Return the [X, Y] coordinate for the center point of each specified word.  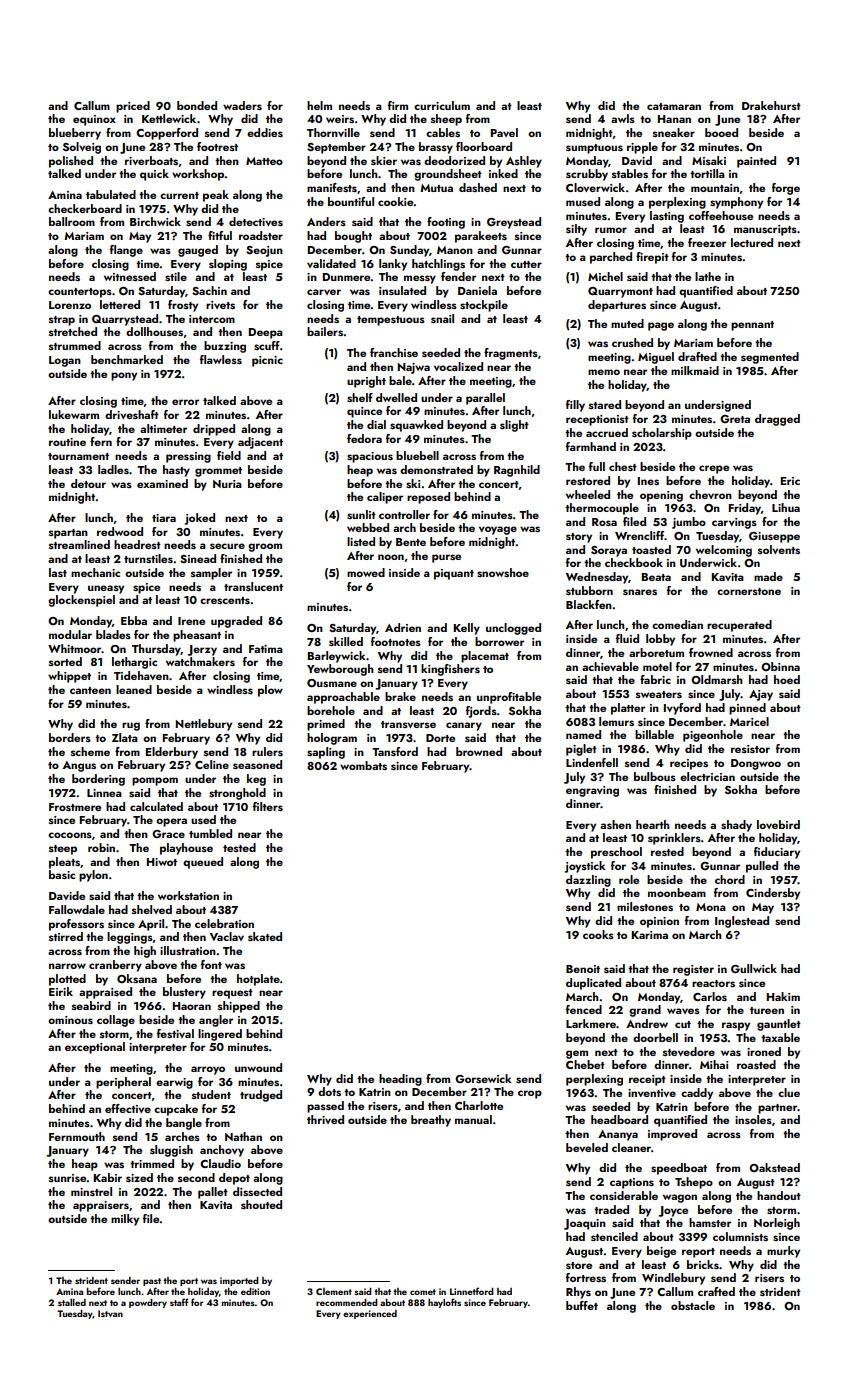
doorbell [655, 1037]
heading [400, 1080]
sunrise [67, 1178]
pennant [752, 326]
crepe [714, 469]
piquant [454, 574]
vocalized [458, 366]
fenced [584, 1009]
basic [62, 874]
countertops [80, 293]
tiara [164, 518]
